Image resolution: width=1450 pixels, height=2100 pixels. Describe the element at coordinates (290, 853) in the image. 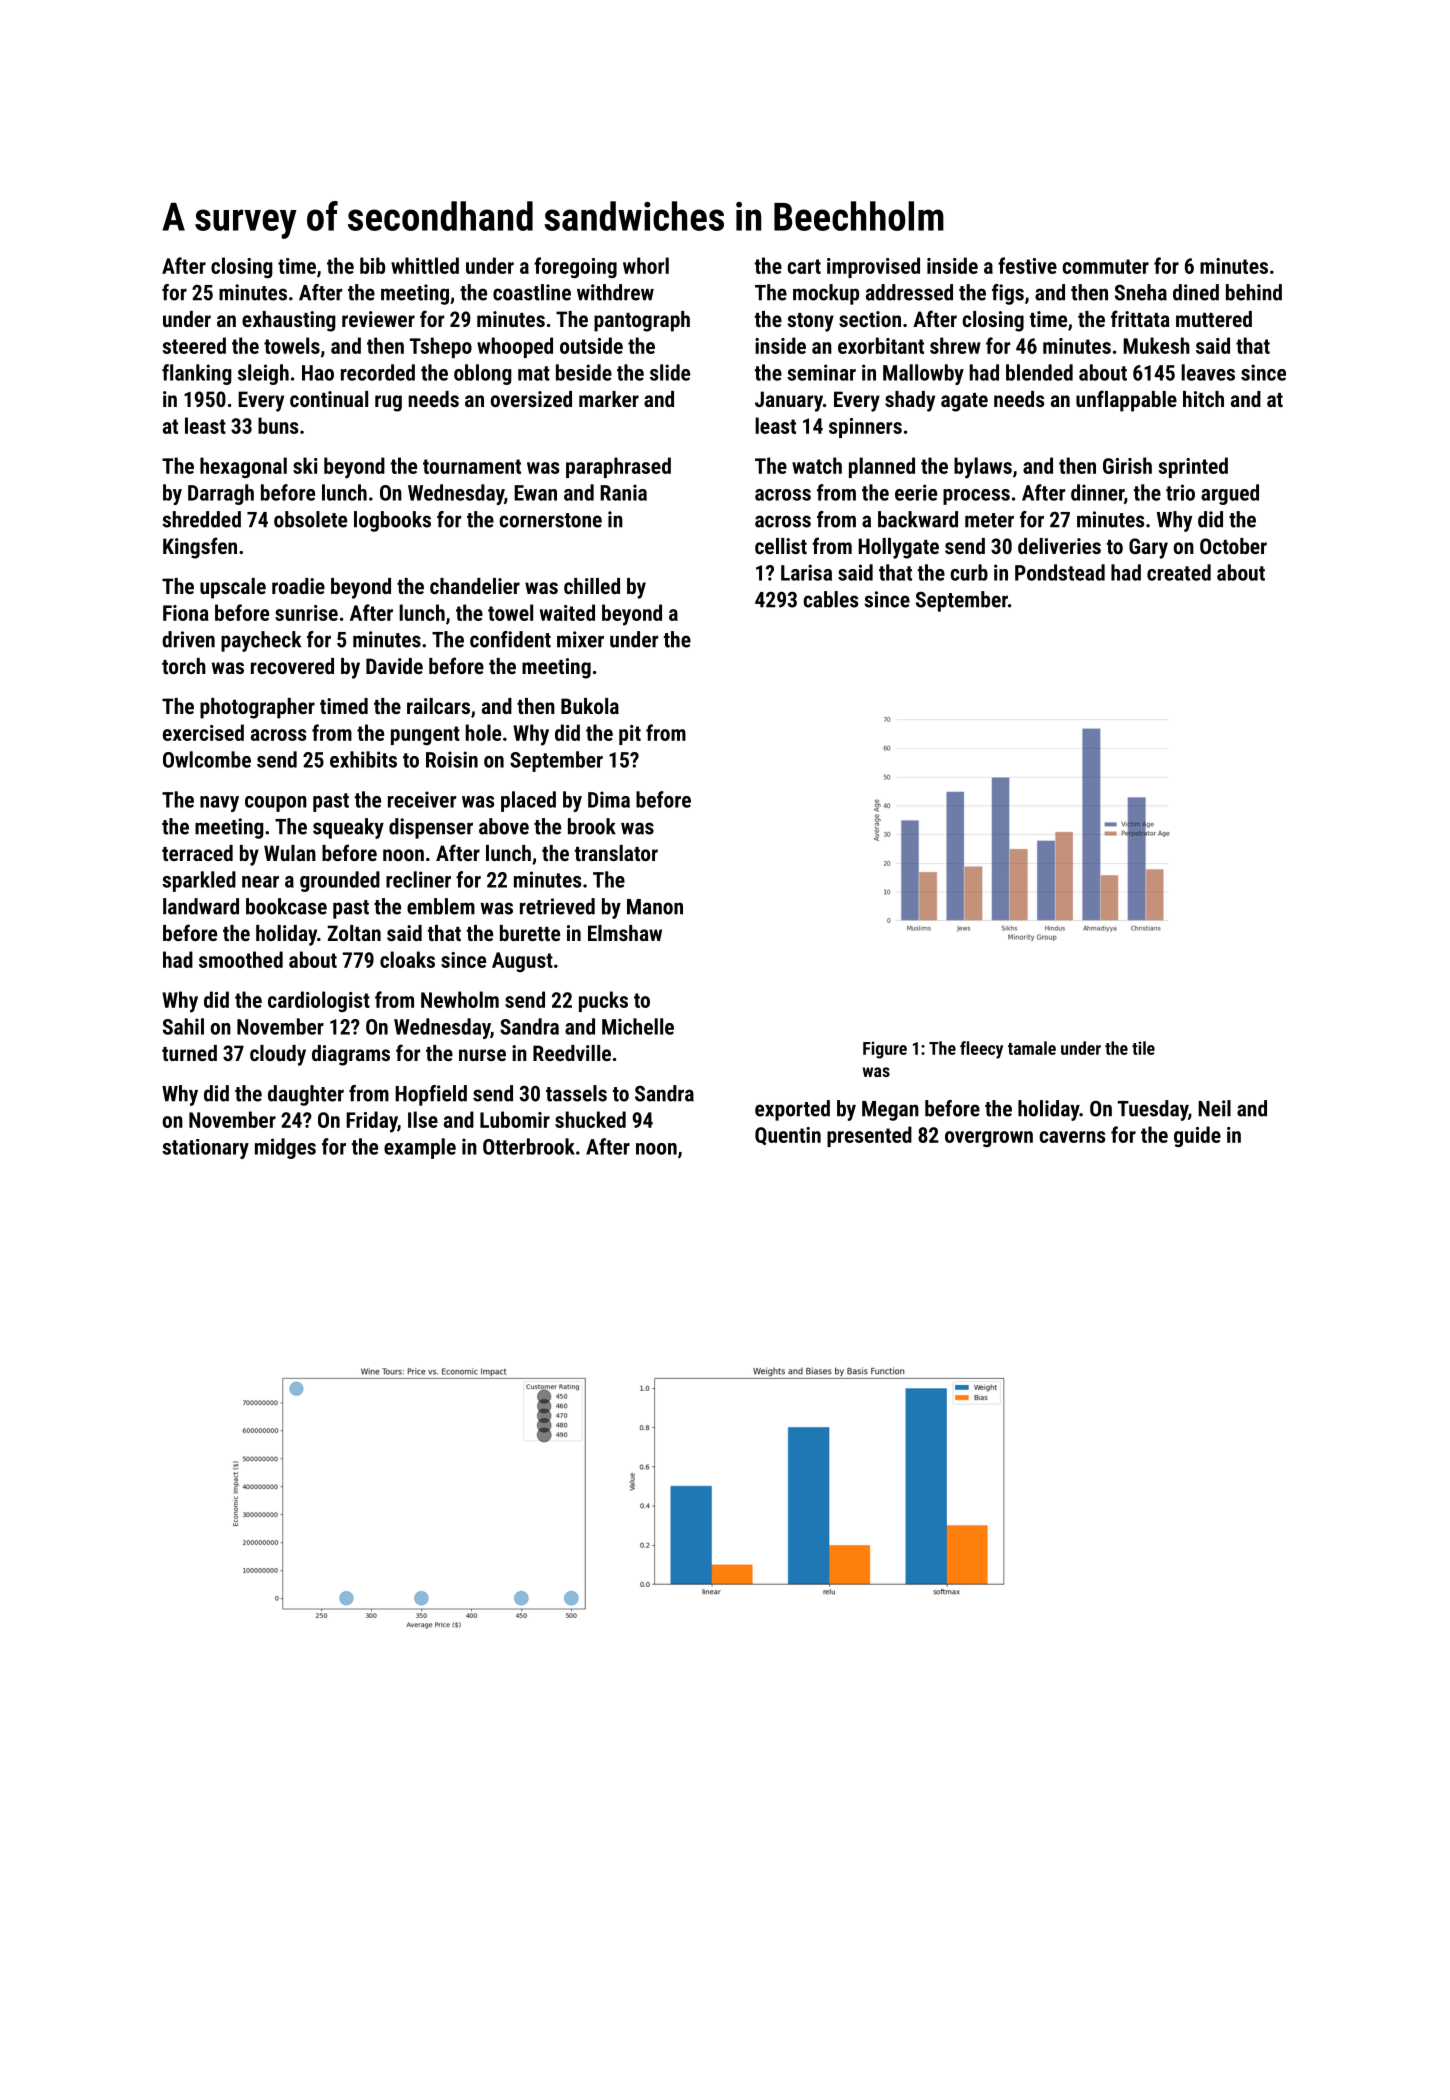

I see `Wulan` at that location.
